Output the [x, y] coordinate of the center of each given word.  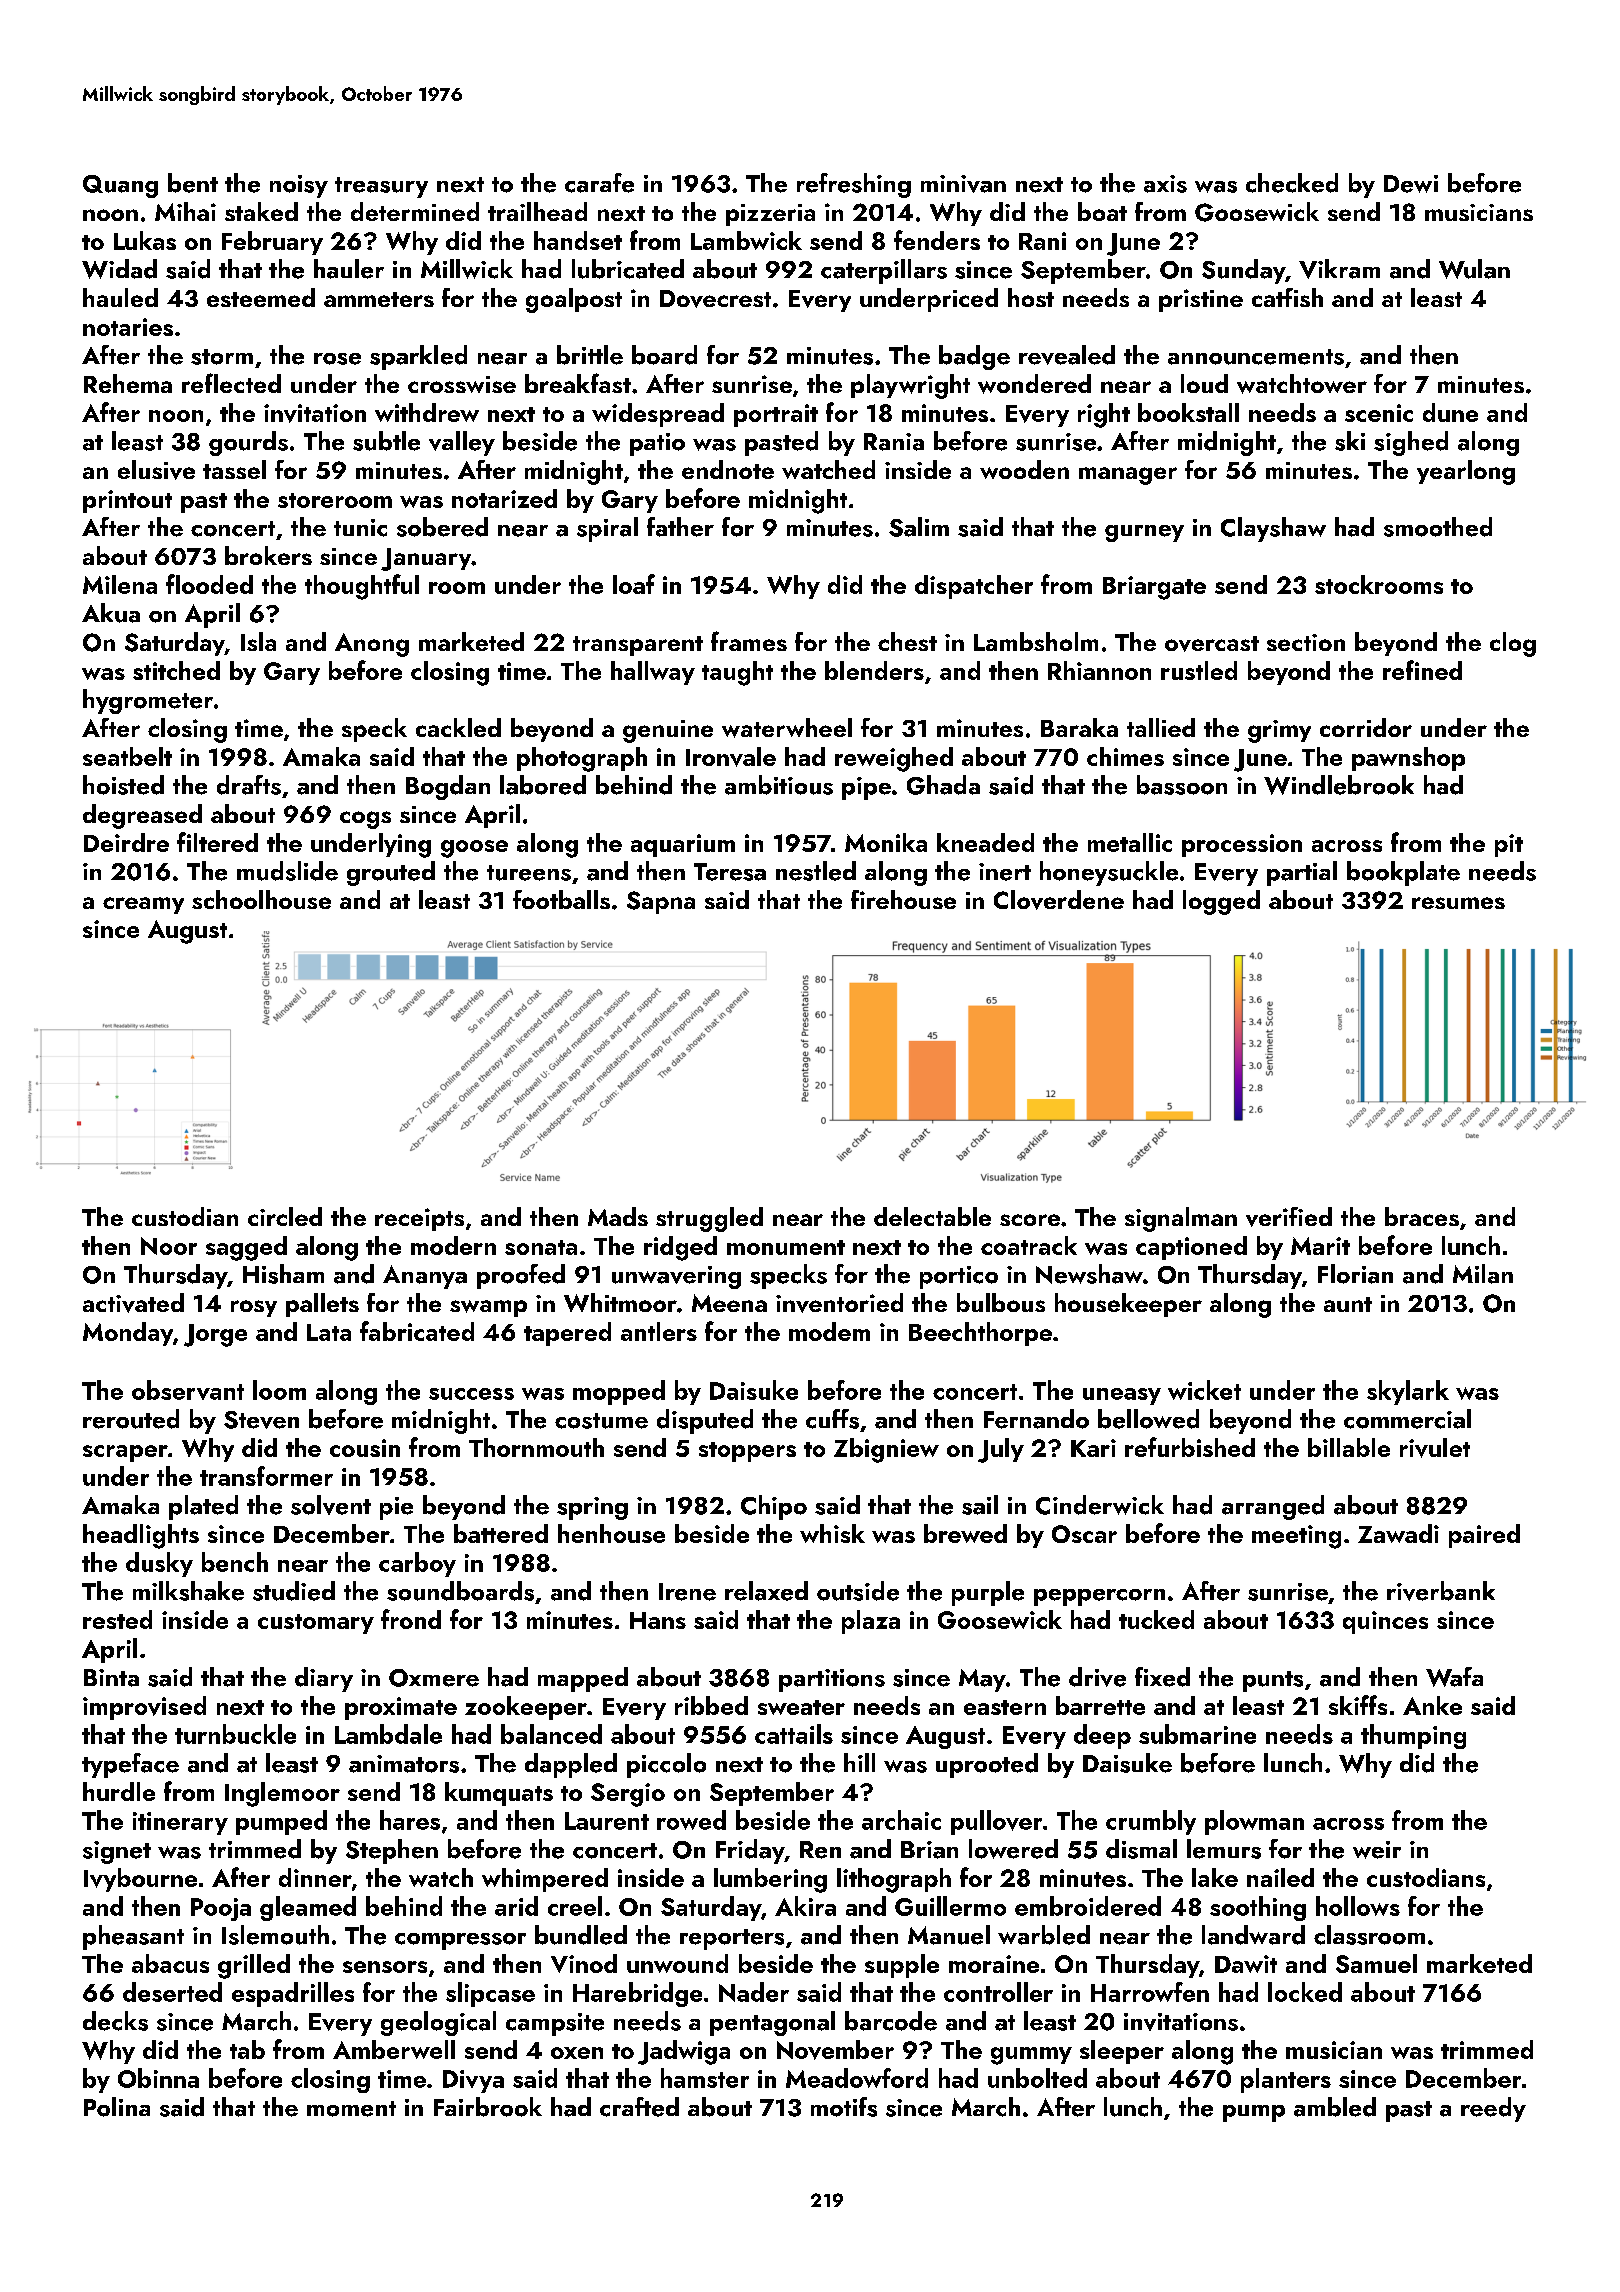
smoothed [1438, 527]
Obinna [158, 2078]
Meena [729, 1303]
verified [1289, 1217]
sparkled [418, 357]
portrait [776, 415]
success [471, 1394]
